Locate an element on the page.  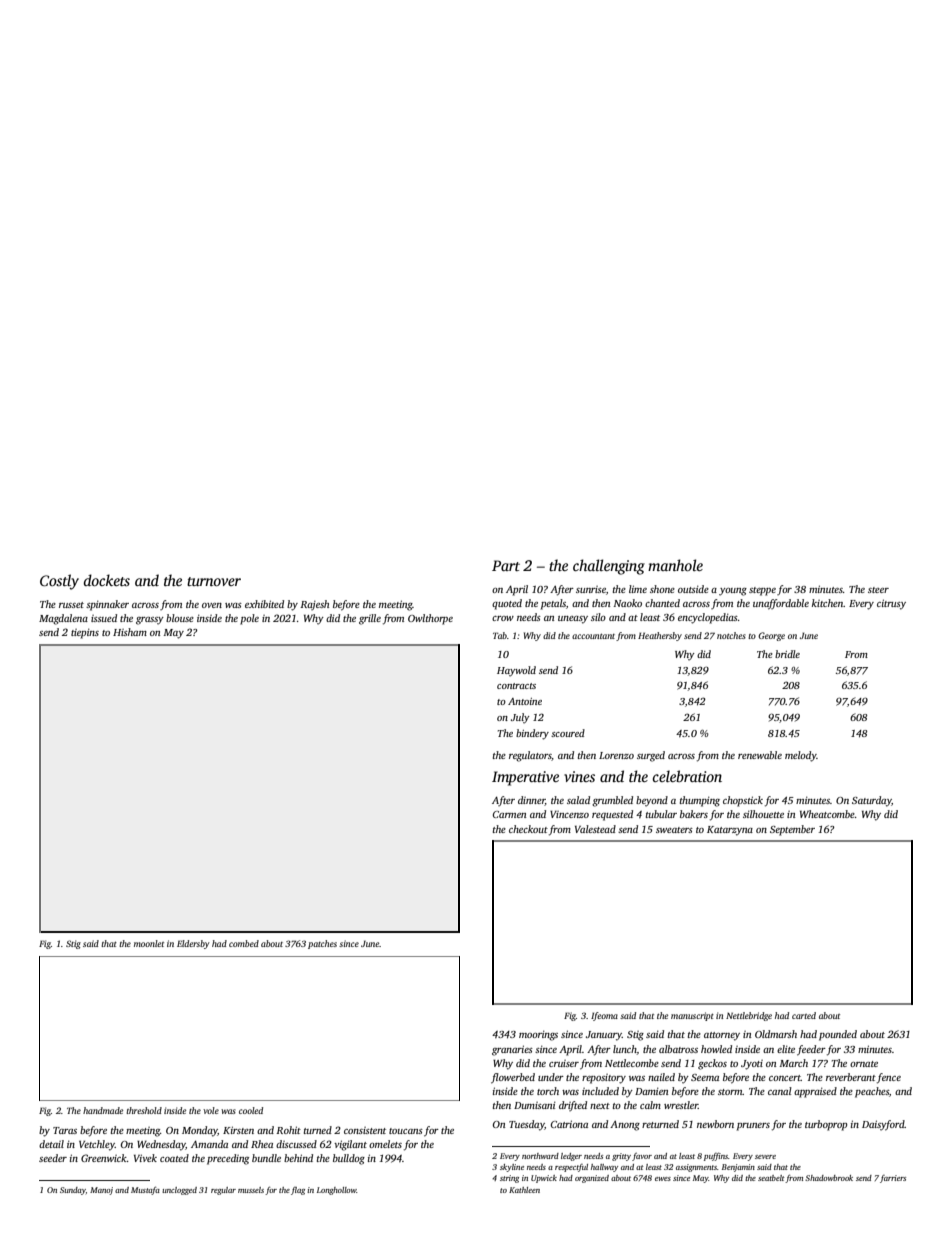
Kathleen is located at coordinates (524, 1190).
